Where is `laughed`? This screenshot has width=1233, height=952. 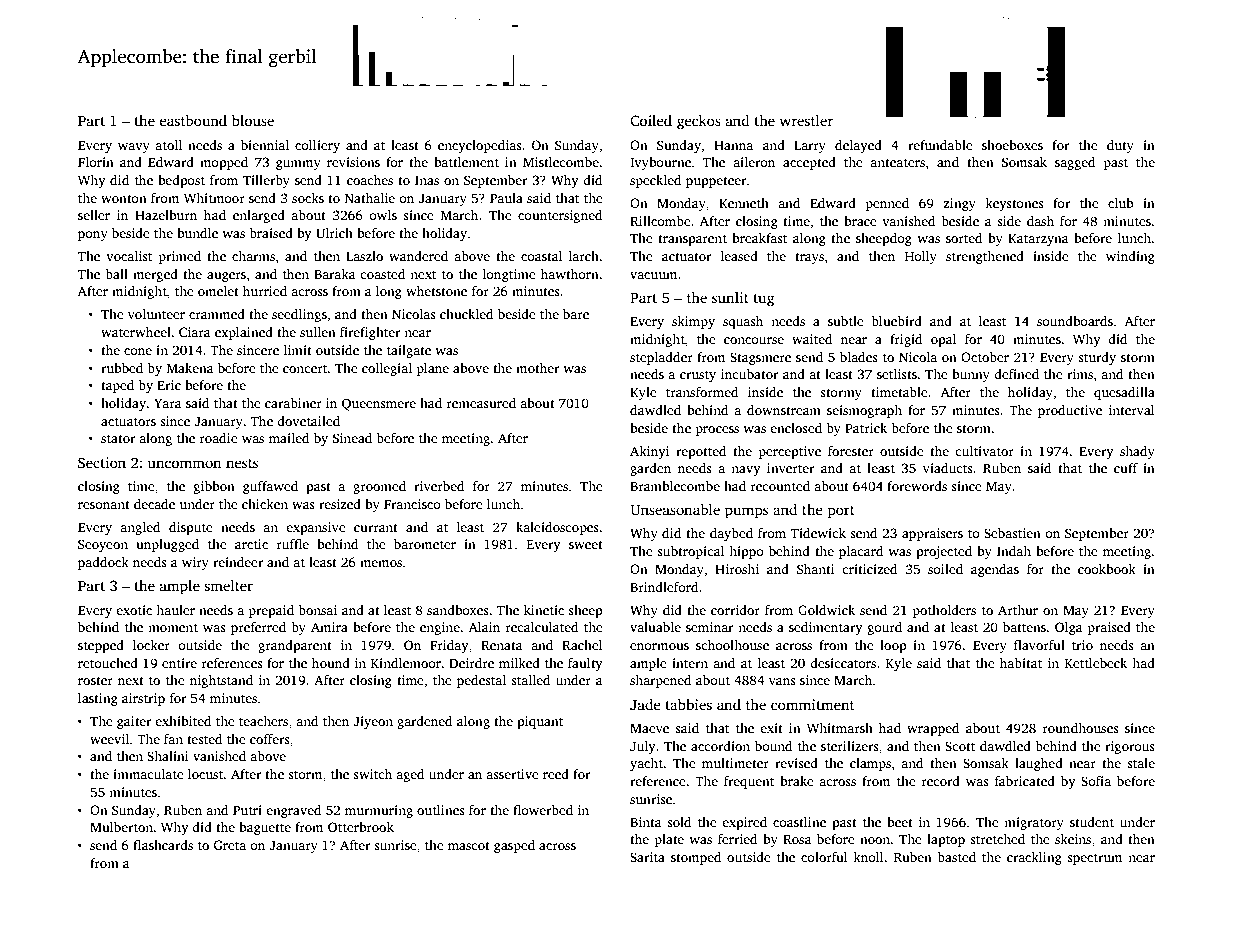
laughed is located at coordinates (1039, 764).
